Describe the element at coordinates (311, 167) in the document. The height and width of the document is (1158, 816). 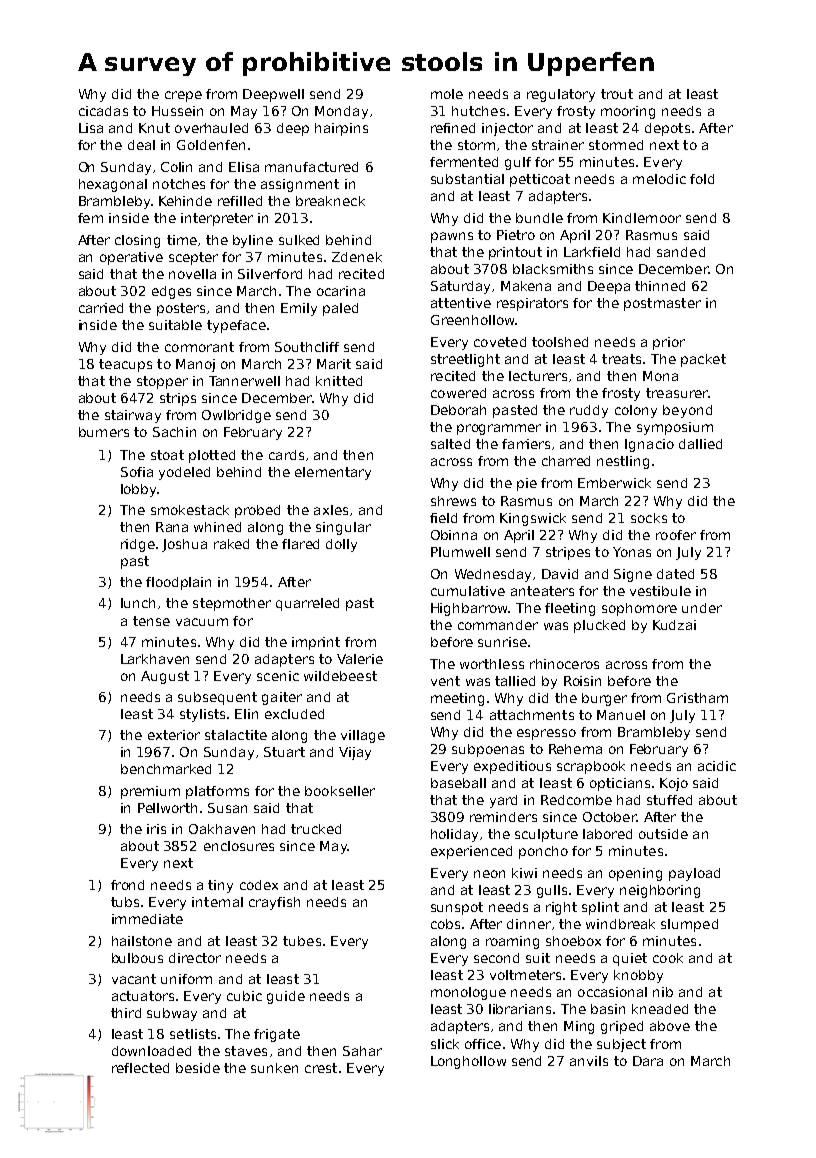
I see `manufactured` at that location.
